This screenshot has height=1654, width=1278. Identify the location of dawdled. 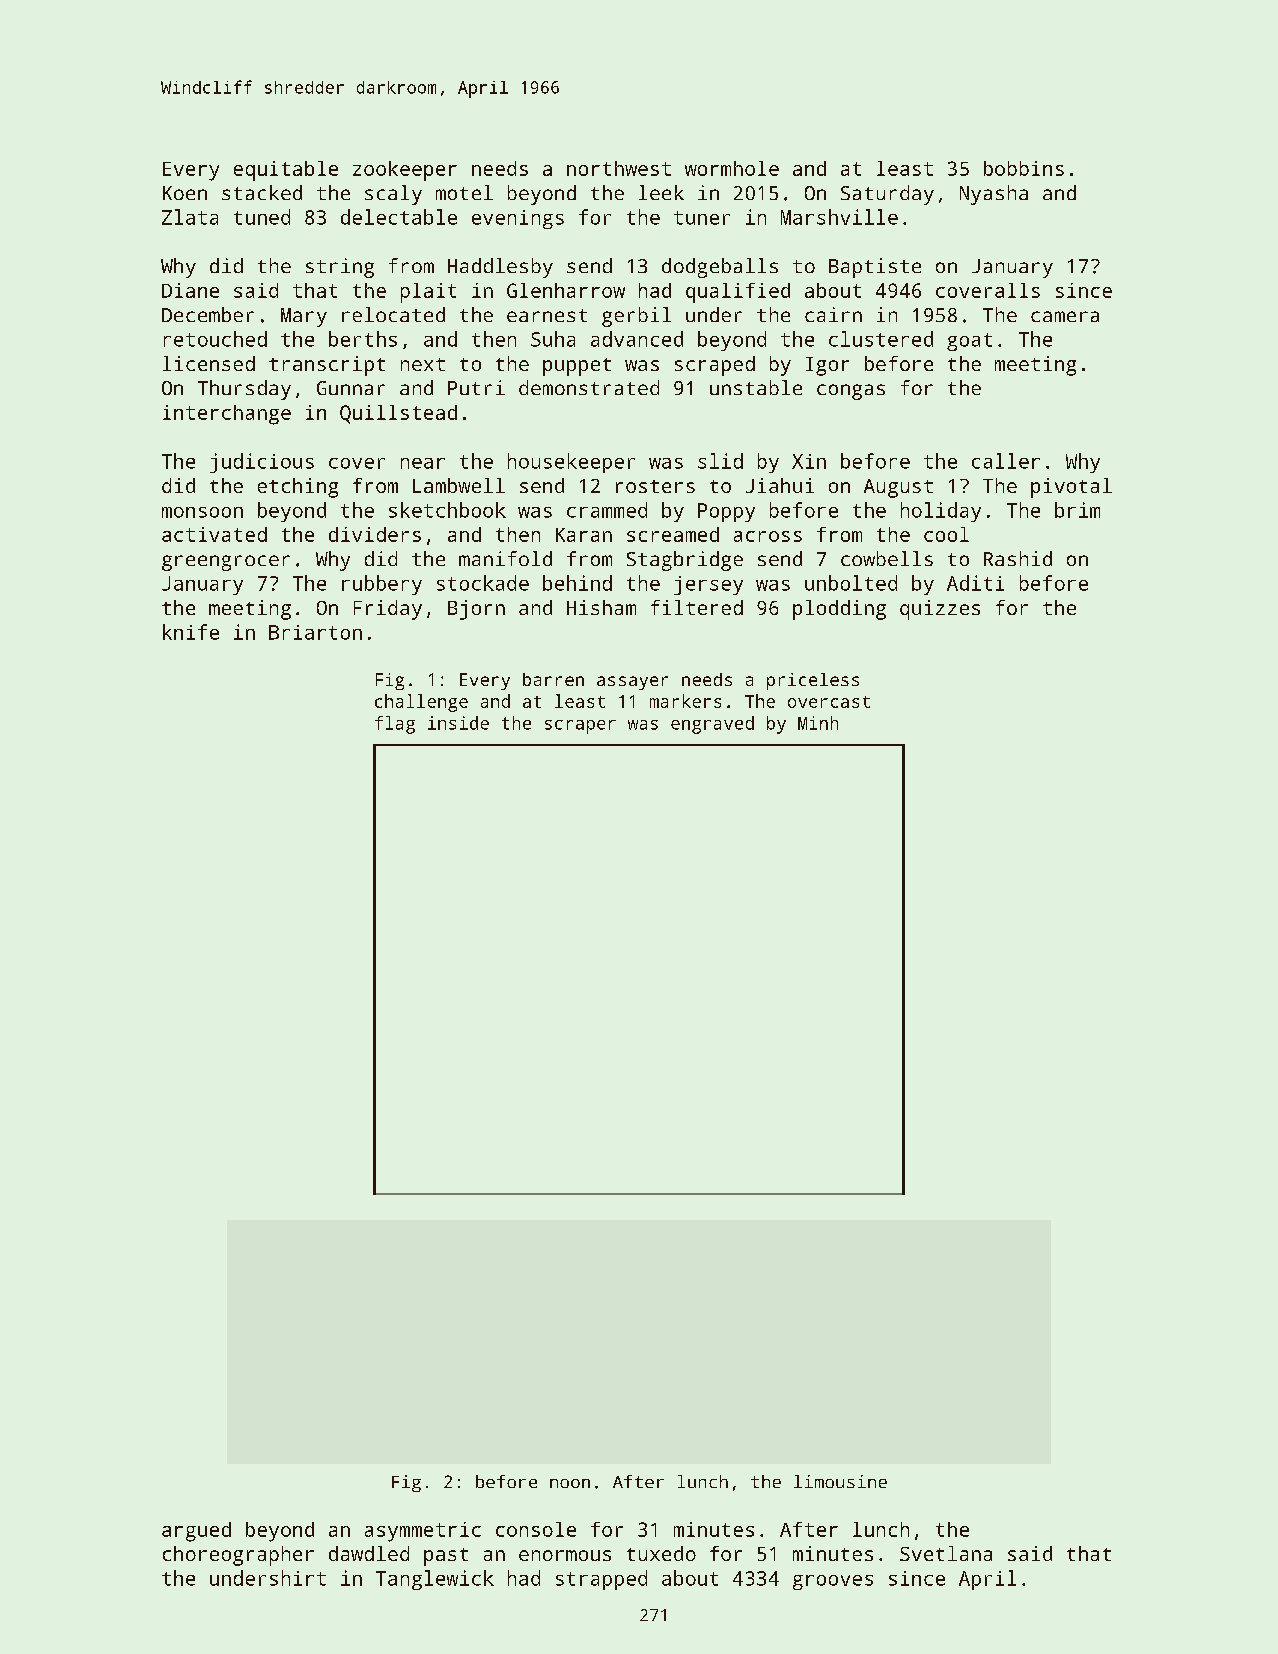
(369, 1553).
